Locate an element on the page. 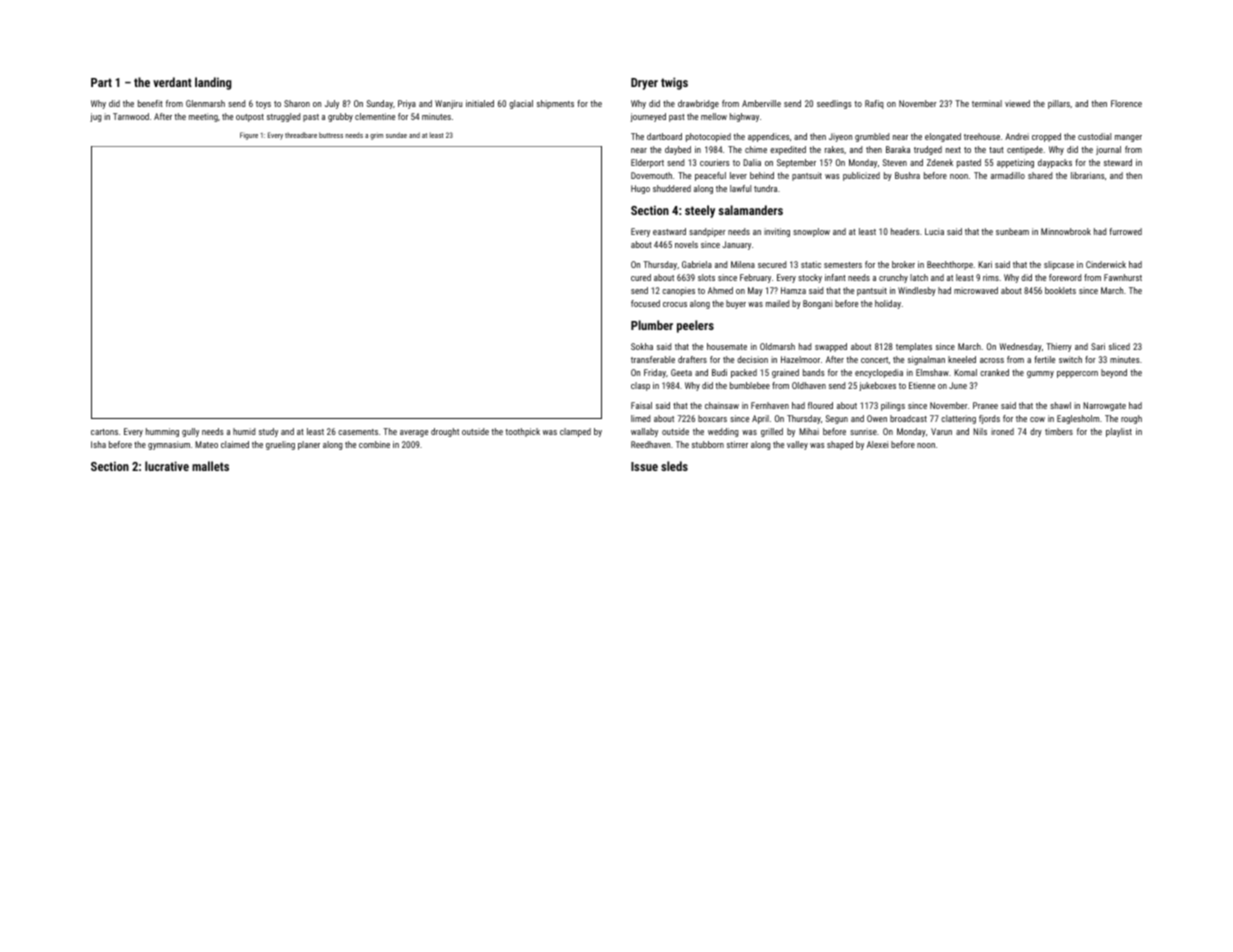 The height and width of the image is (952, 1233). Issue is located at coordinates (644, 466).
